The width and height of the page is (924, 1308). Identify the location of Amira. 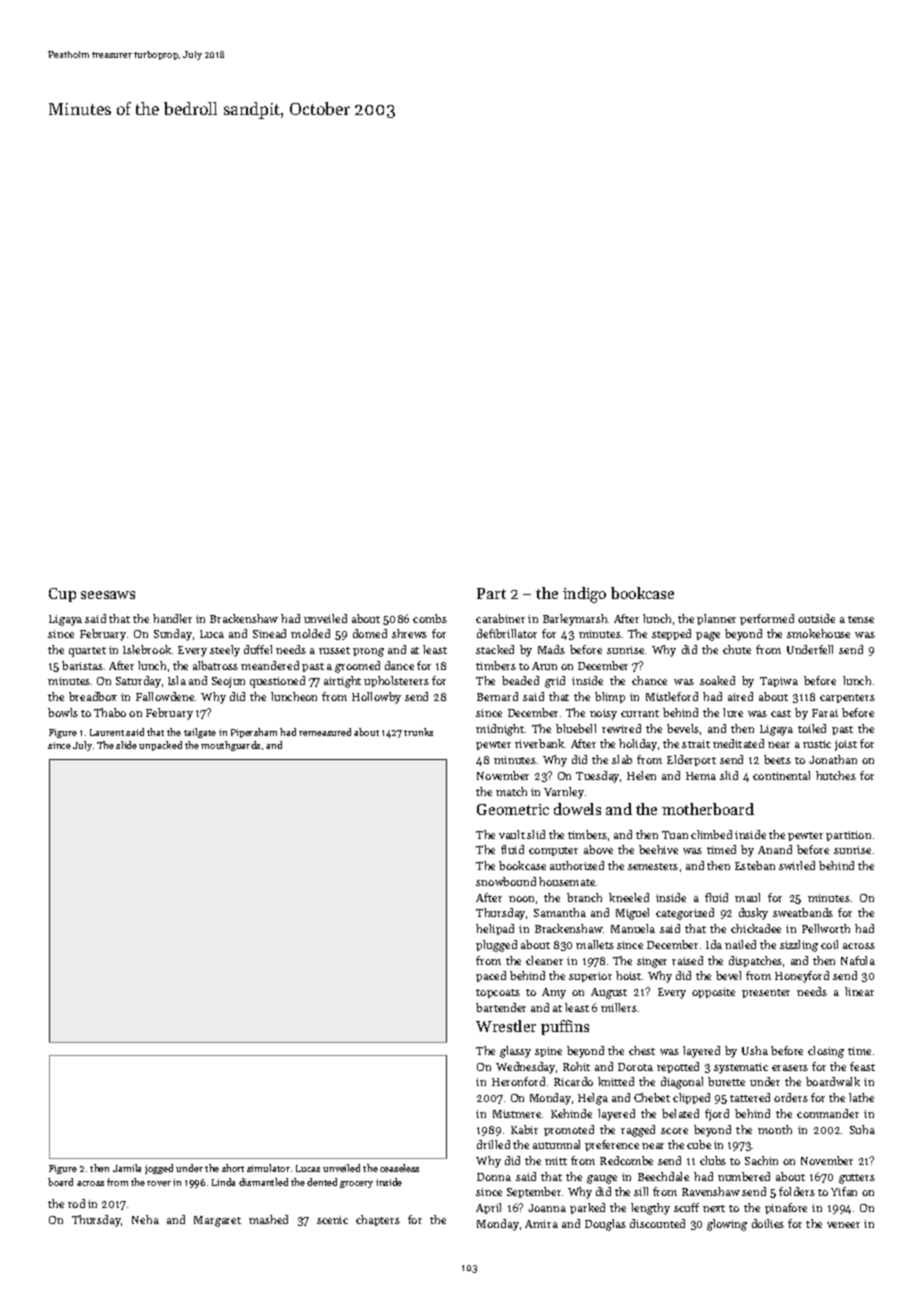
(541, 1224).
